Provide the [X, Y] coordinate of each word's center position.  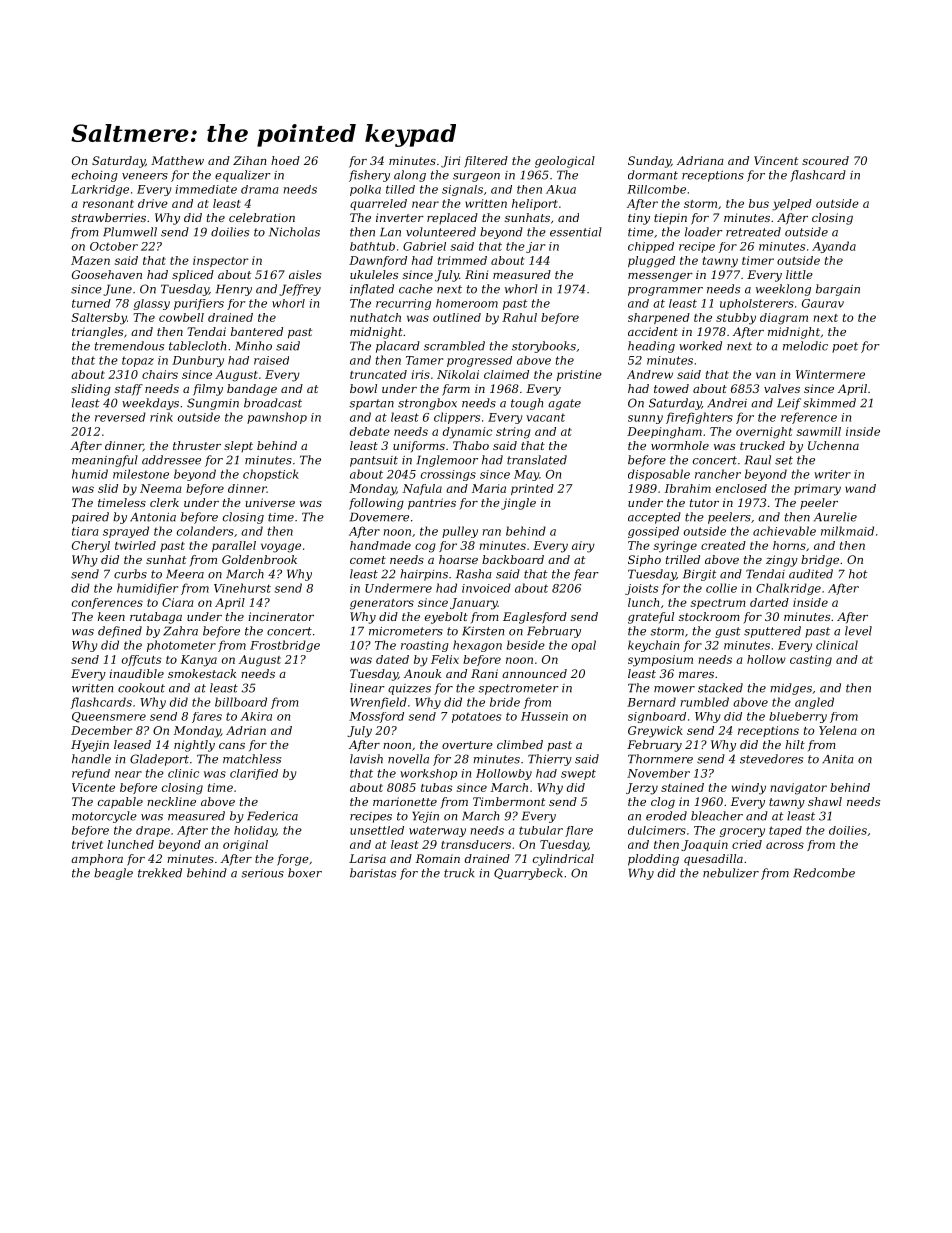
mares [696, 675]
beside [526, 645]
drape [153, 831]
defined [120, 632]
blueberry [798, 717]
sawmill [819, 431]
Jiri [450, 162]
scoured [825, 160]
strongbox [427, 404]
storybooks [544, 347]
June [117, 290]
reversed [120, 417]
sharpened [659, 318]
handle [91, 759]
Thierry [550, 760]
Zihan [249, 160]
